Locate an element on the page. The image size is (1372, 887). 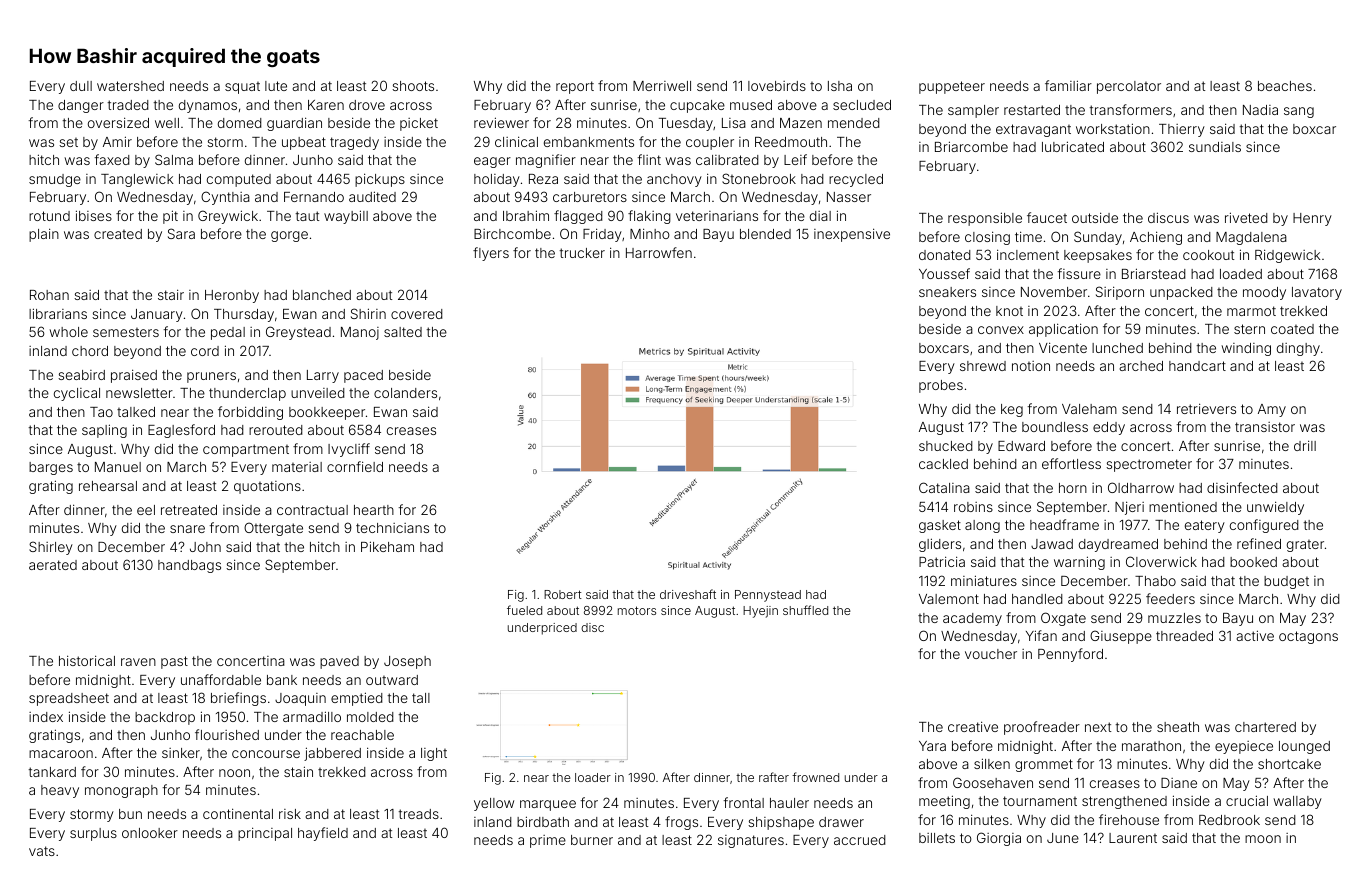
refined is located at coordinates (1259, 543).
